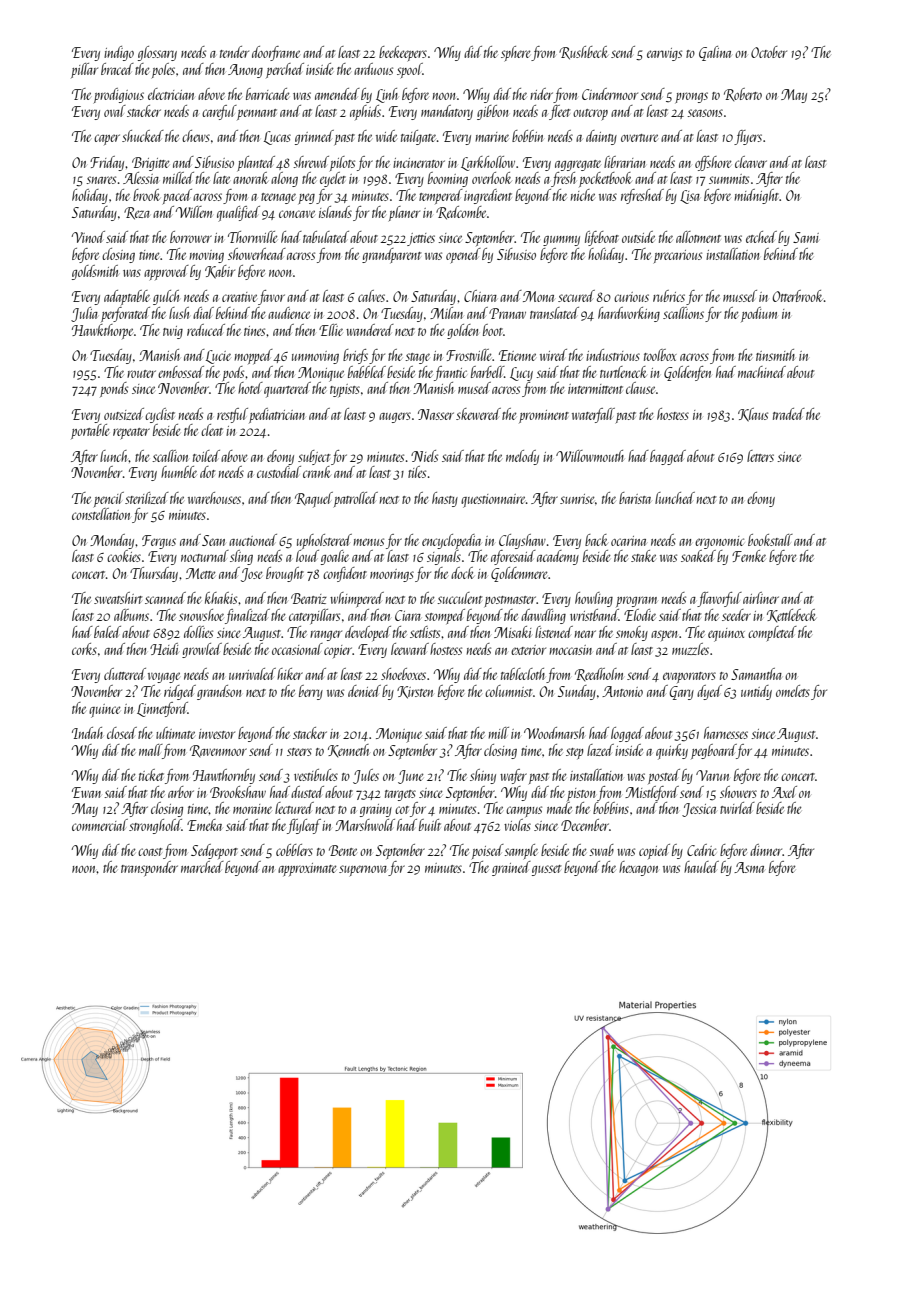 This document has height=1316, width=908. I want to click on indigo, so click(119, 53).
